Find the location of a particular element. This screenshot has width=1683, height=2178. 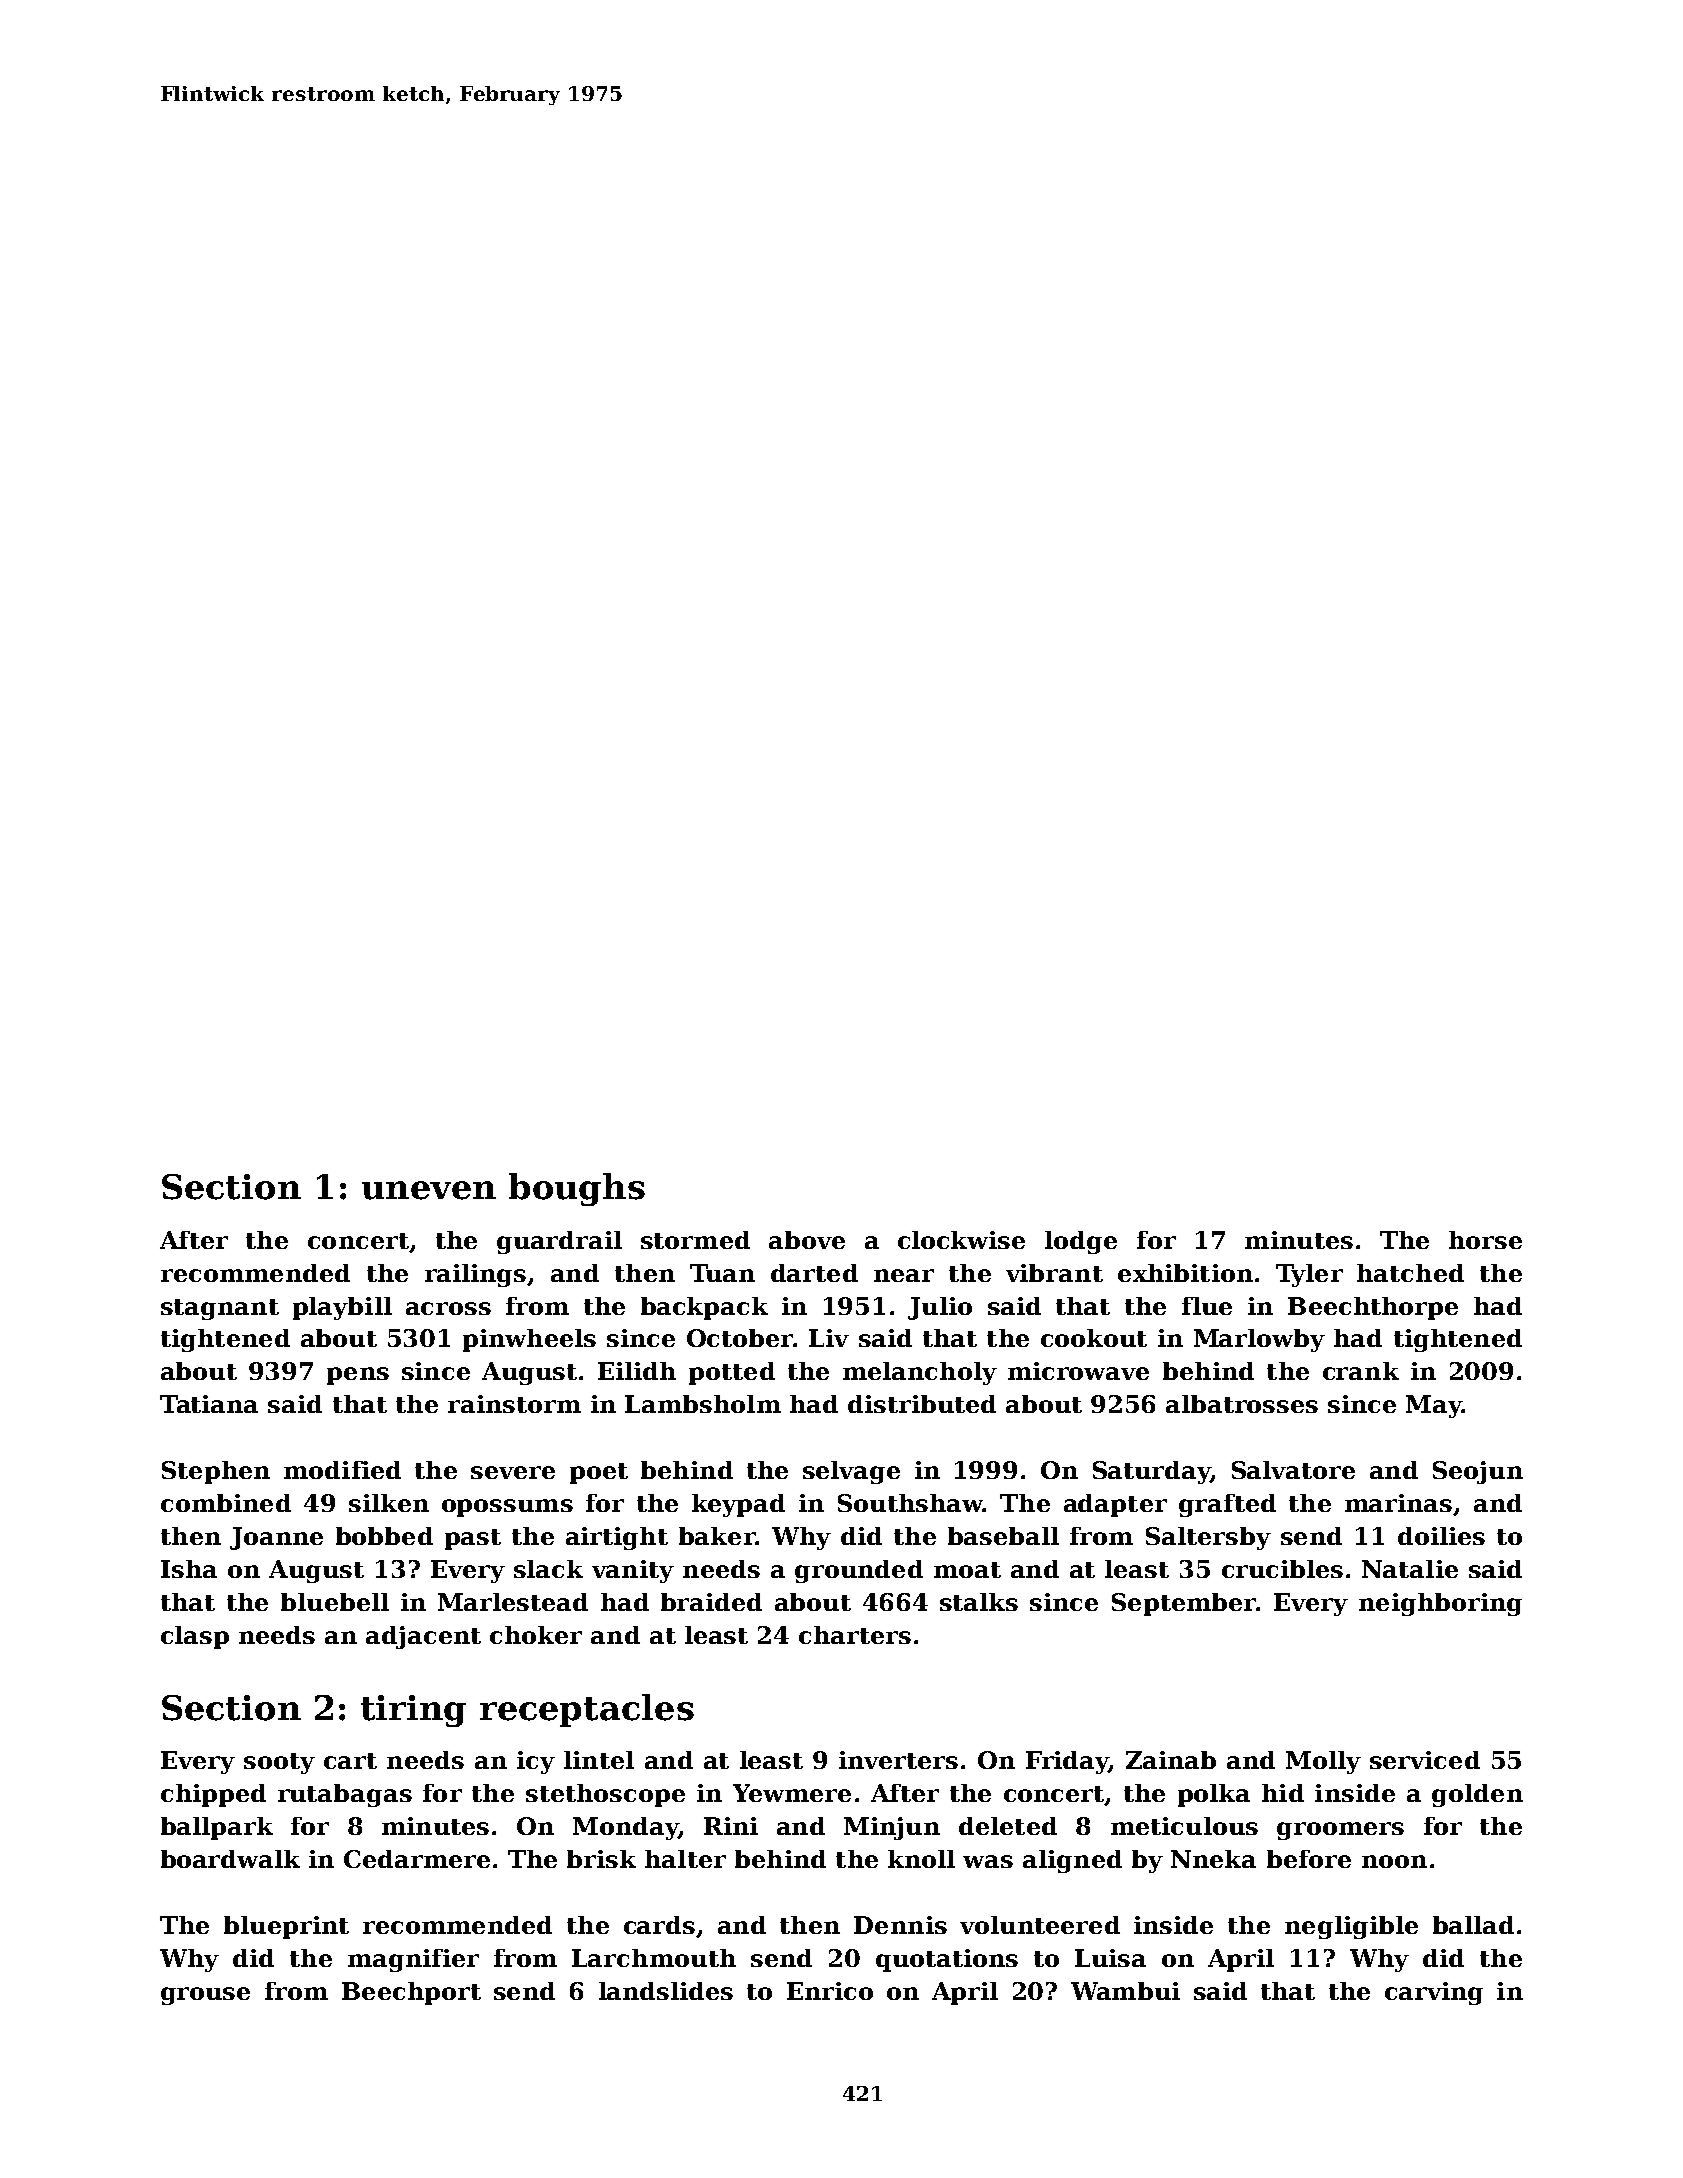

slack is located at coordinates (548, 1569).
